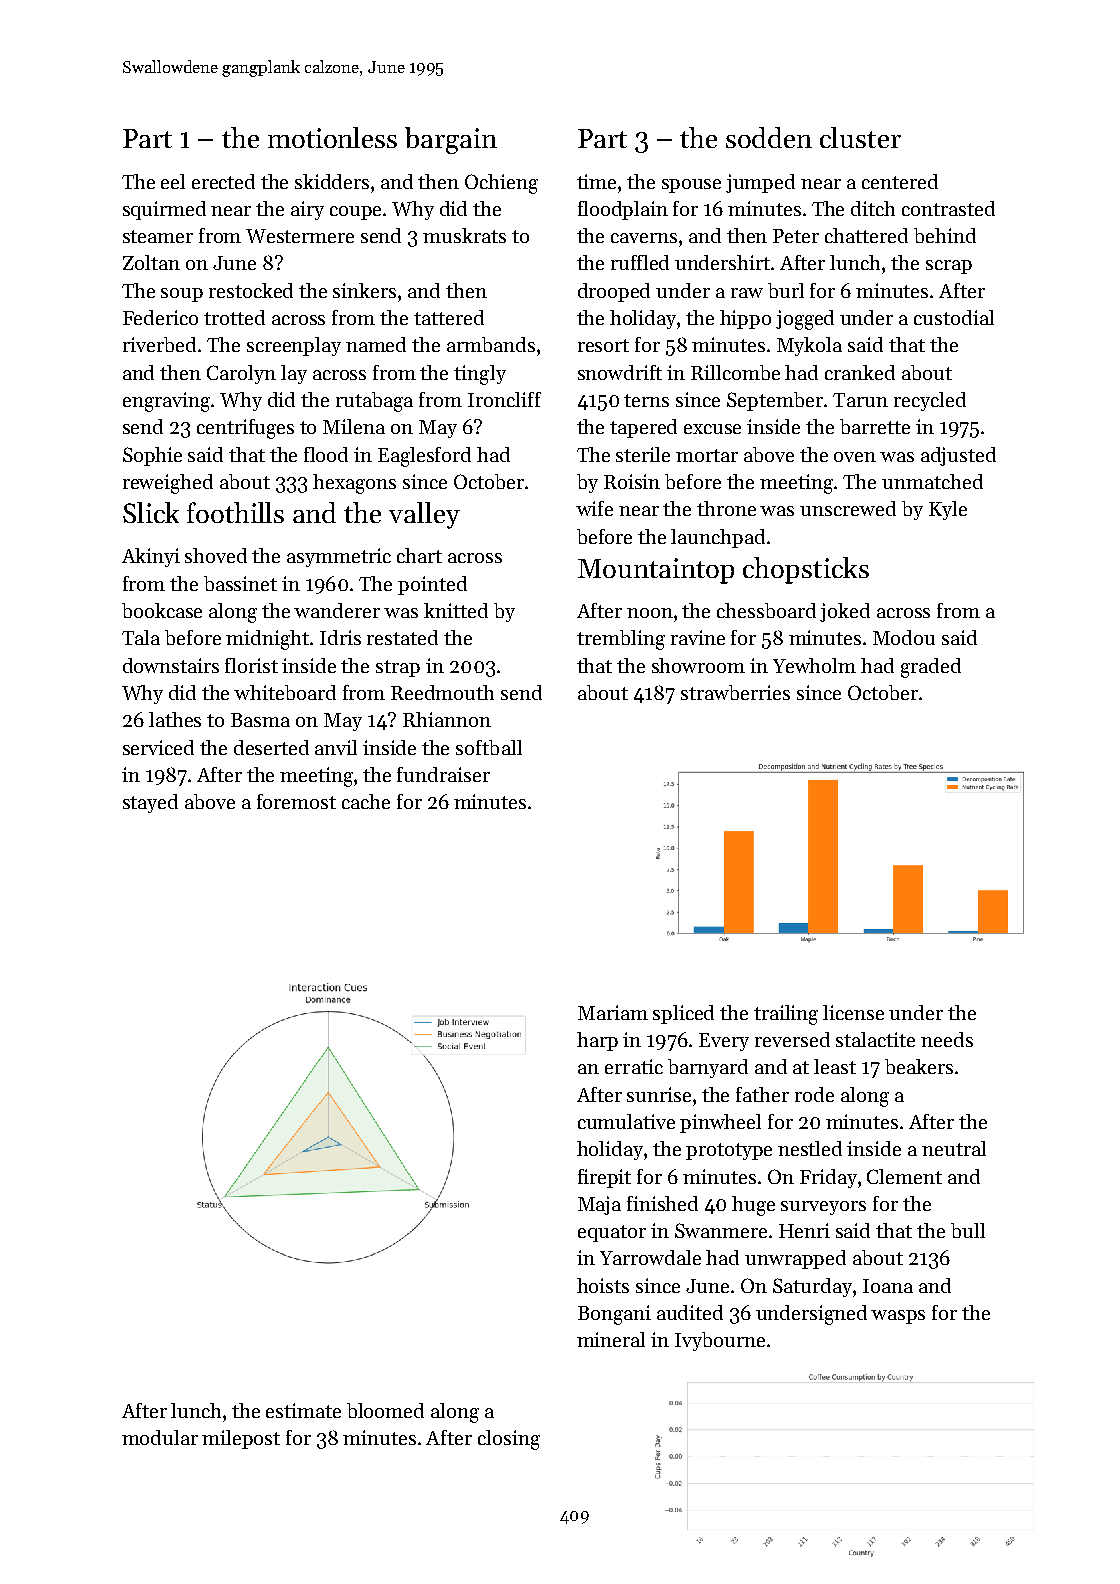 The width and height of the document is (1120, 1584). Describe the element at coordinates (235, 512) in the document. I see `foothills` at that location.
